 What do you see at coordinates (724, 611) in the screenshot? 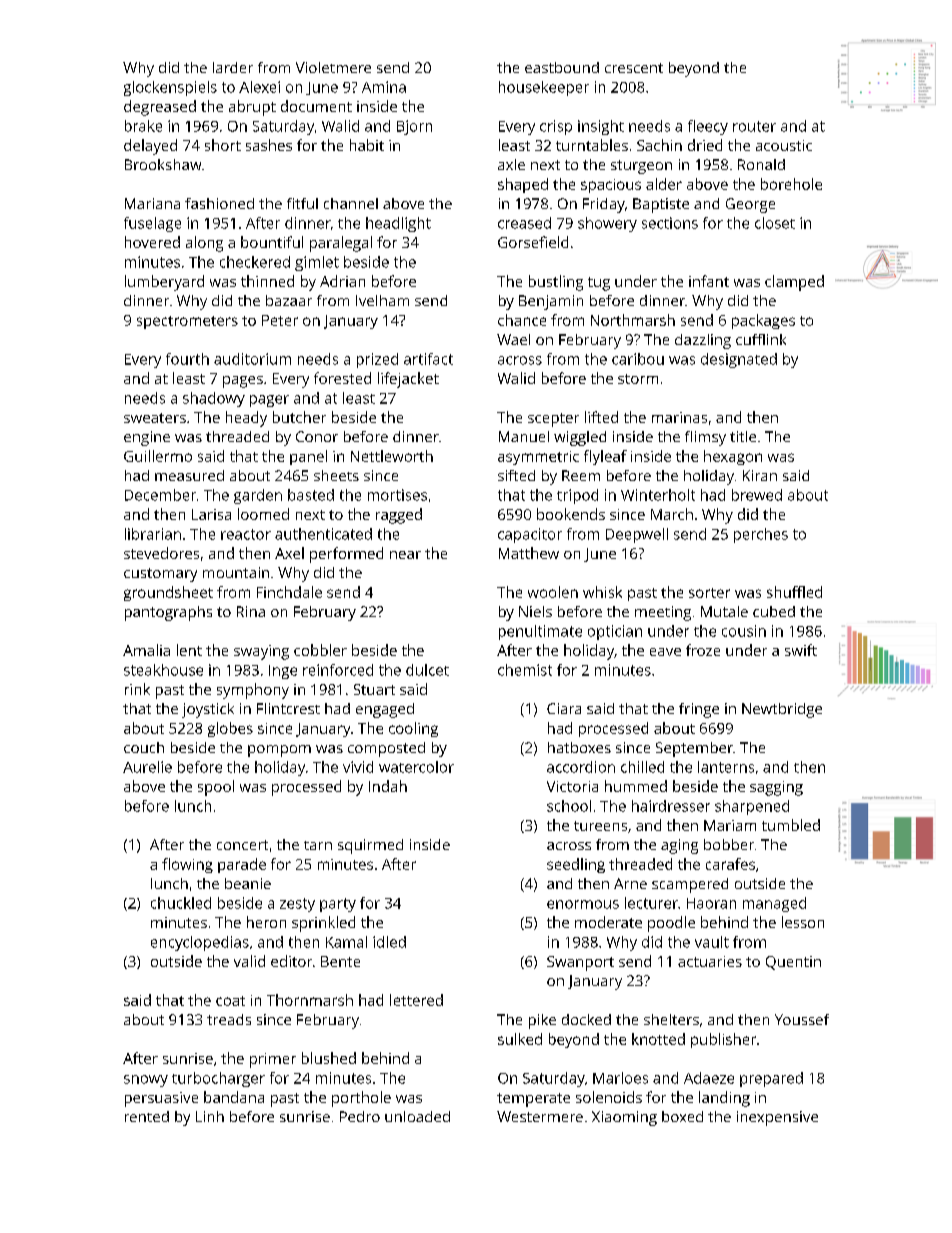
I see `Mutale` at bounding box center [724, 611].
